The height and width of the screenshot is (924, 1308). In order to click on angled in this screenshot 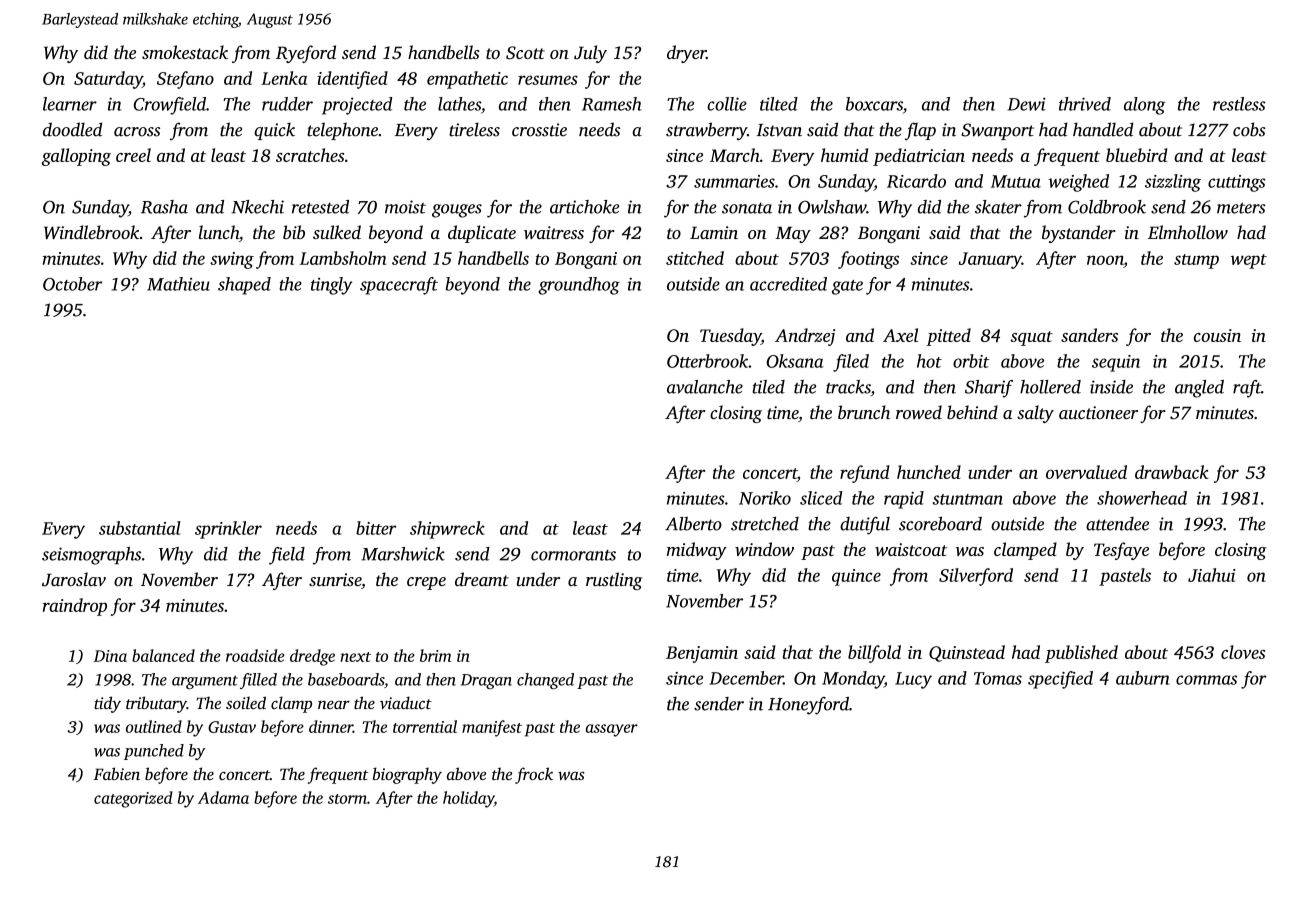, I will do `click(1199, 389)`.
